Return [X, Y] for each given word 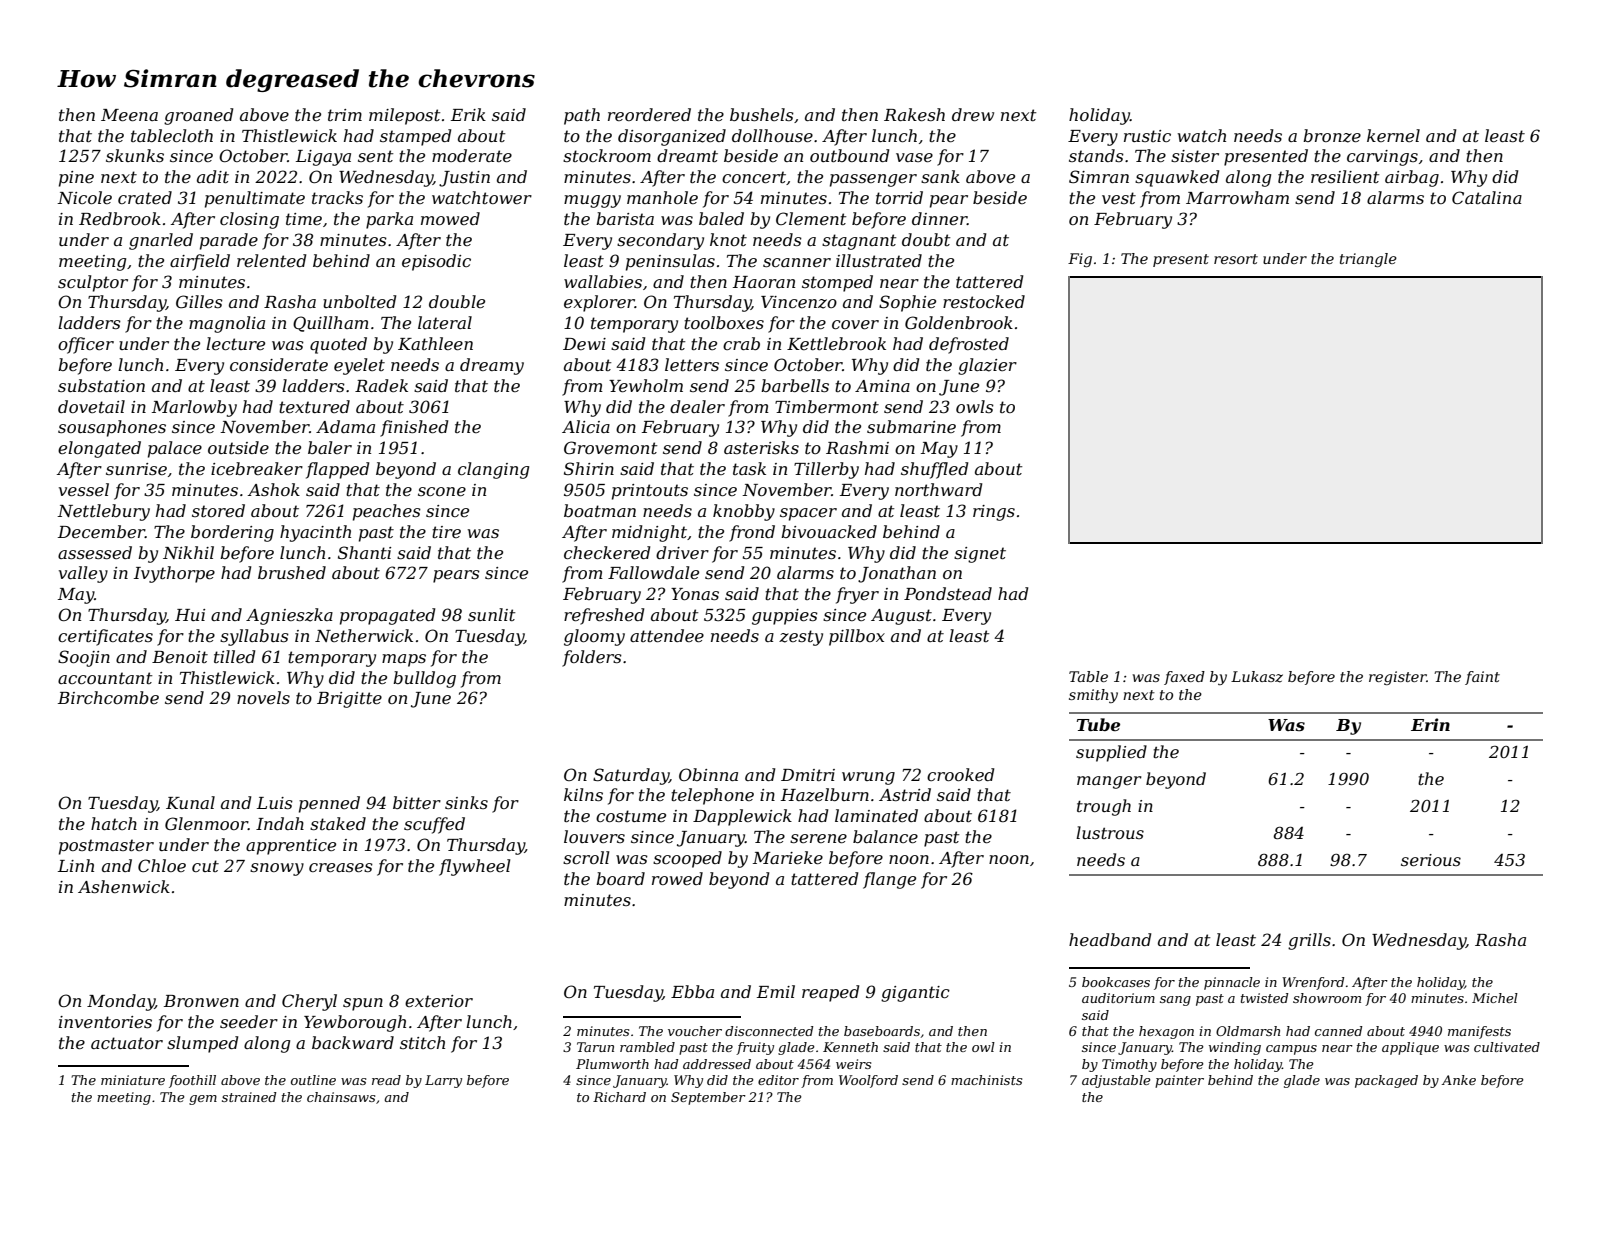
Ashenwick [124, 886]
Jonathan [897, 574]
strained [249, 1097]
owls [975, 406]
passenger [873, 180]
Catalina [1487, 197]
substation [101, 385]
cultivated [1507, 1047]
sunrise [136, 469]
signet [980, 555]
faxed [1184, 678]
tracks [337, 197]
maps [404, 660]
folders [592, 658]
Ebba [692, 991]
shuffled [934, 470]
